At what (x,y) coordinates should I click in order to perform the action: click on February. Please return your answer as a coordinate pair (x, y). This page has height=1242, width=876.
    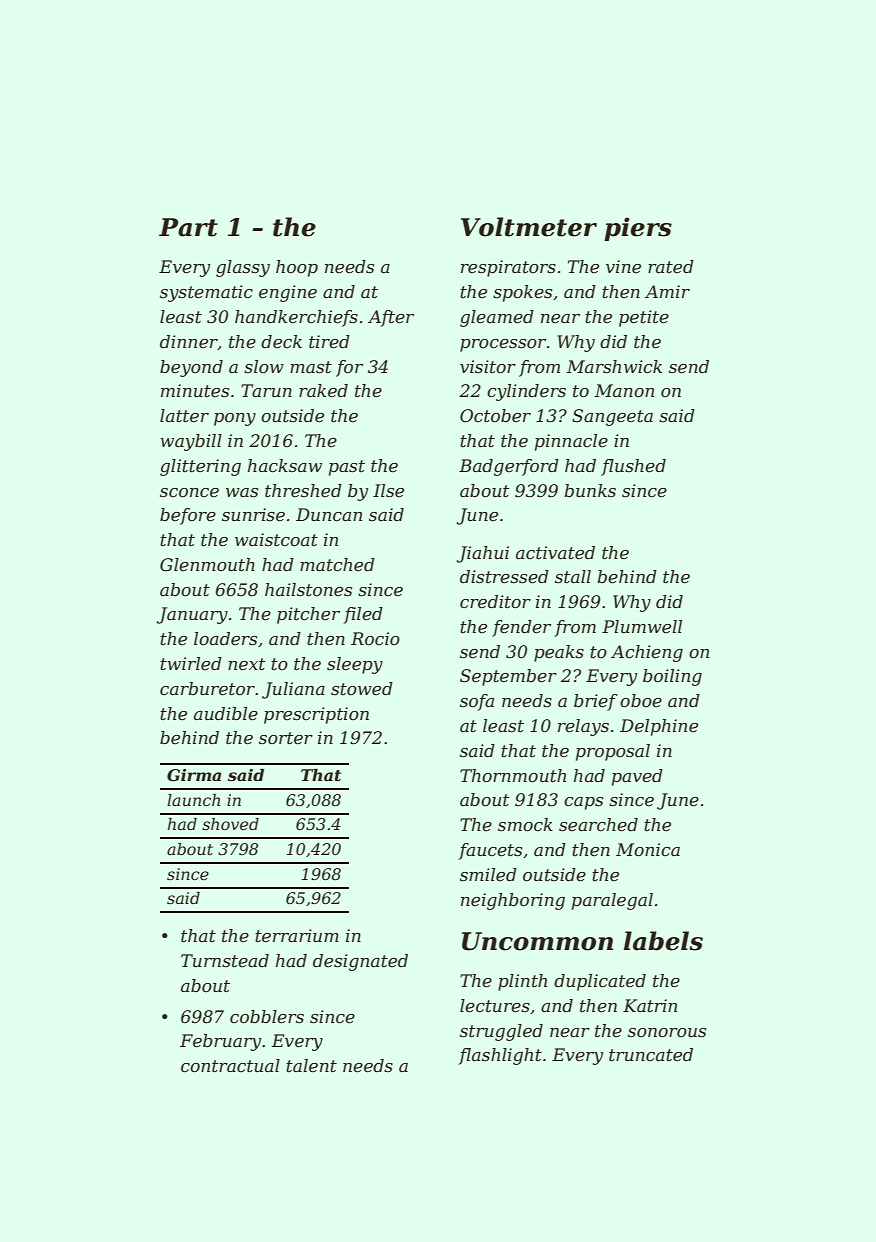
    Looking at the image, I should click on (220, 1042).
